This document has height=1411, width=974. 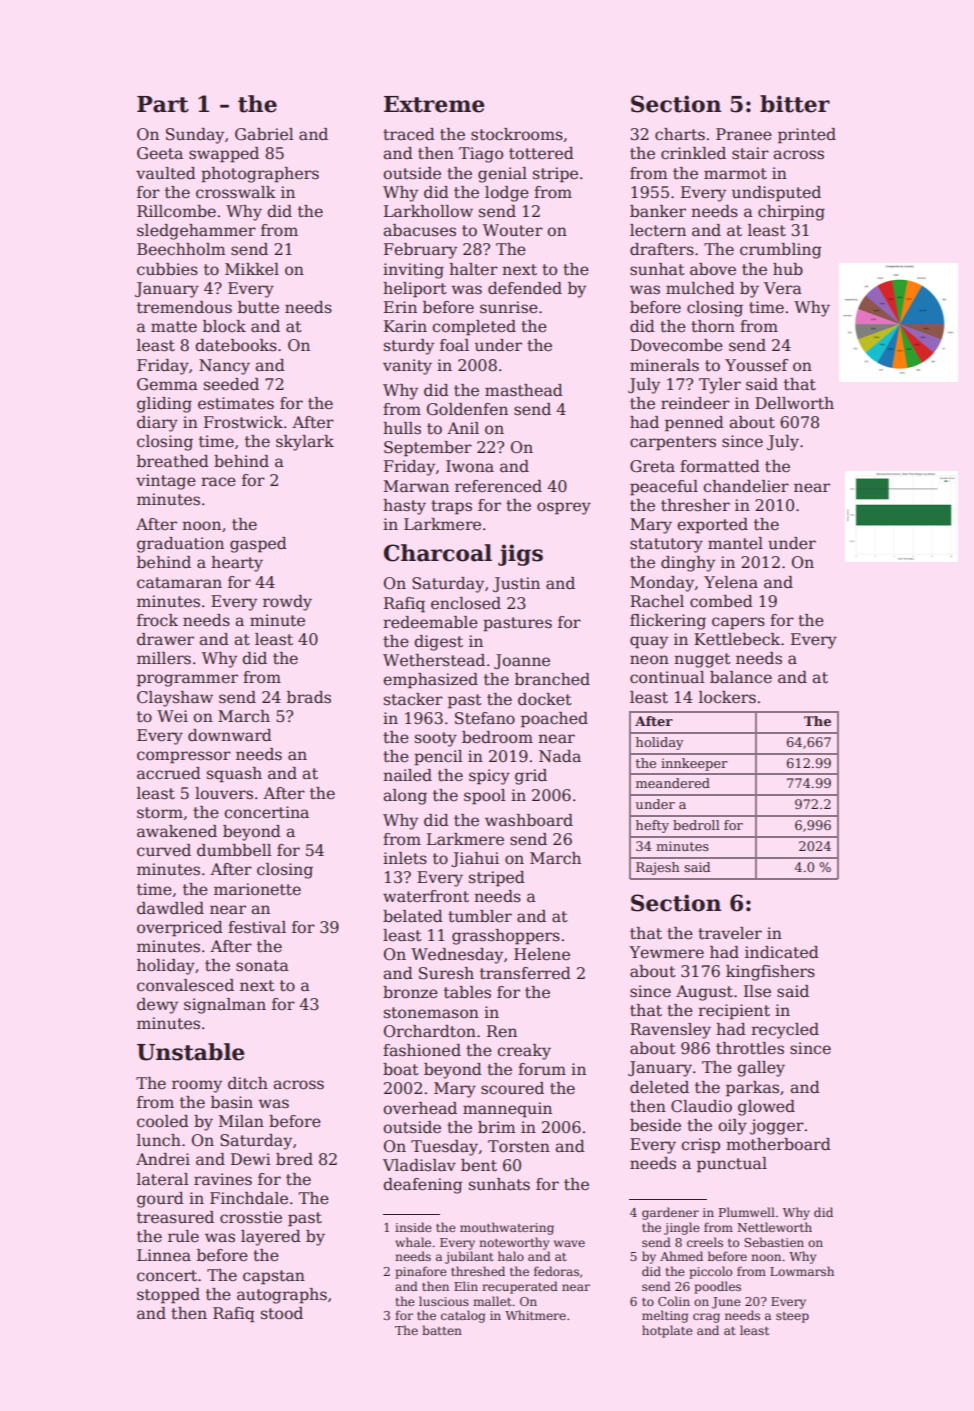 I want to click on genial, so click(x=502, y=175).
